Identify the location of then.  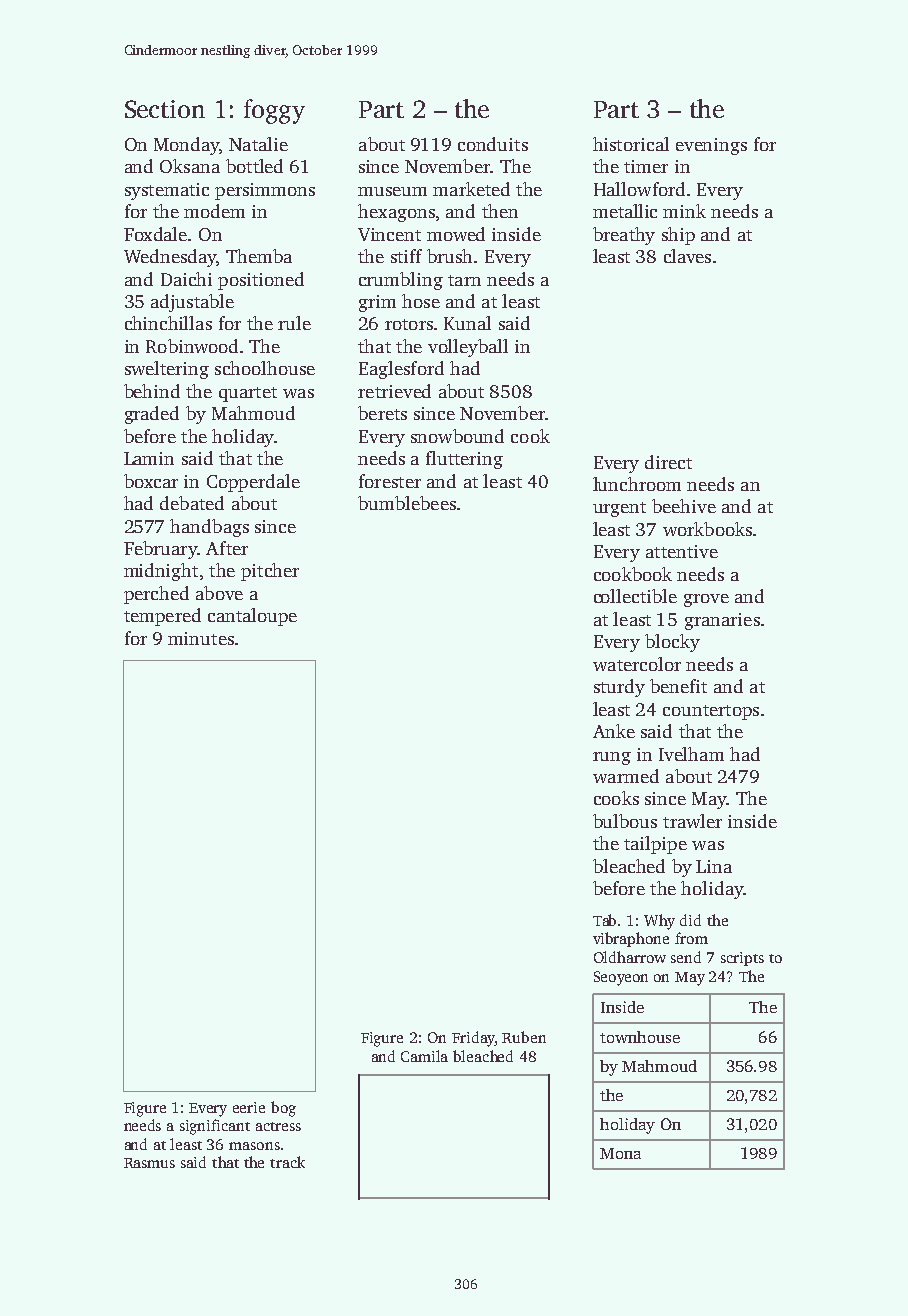
(500, 211).
